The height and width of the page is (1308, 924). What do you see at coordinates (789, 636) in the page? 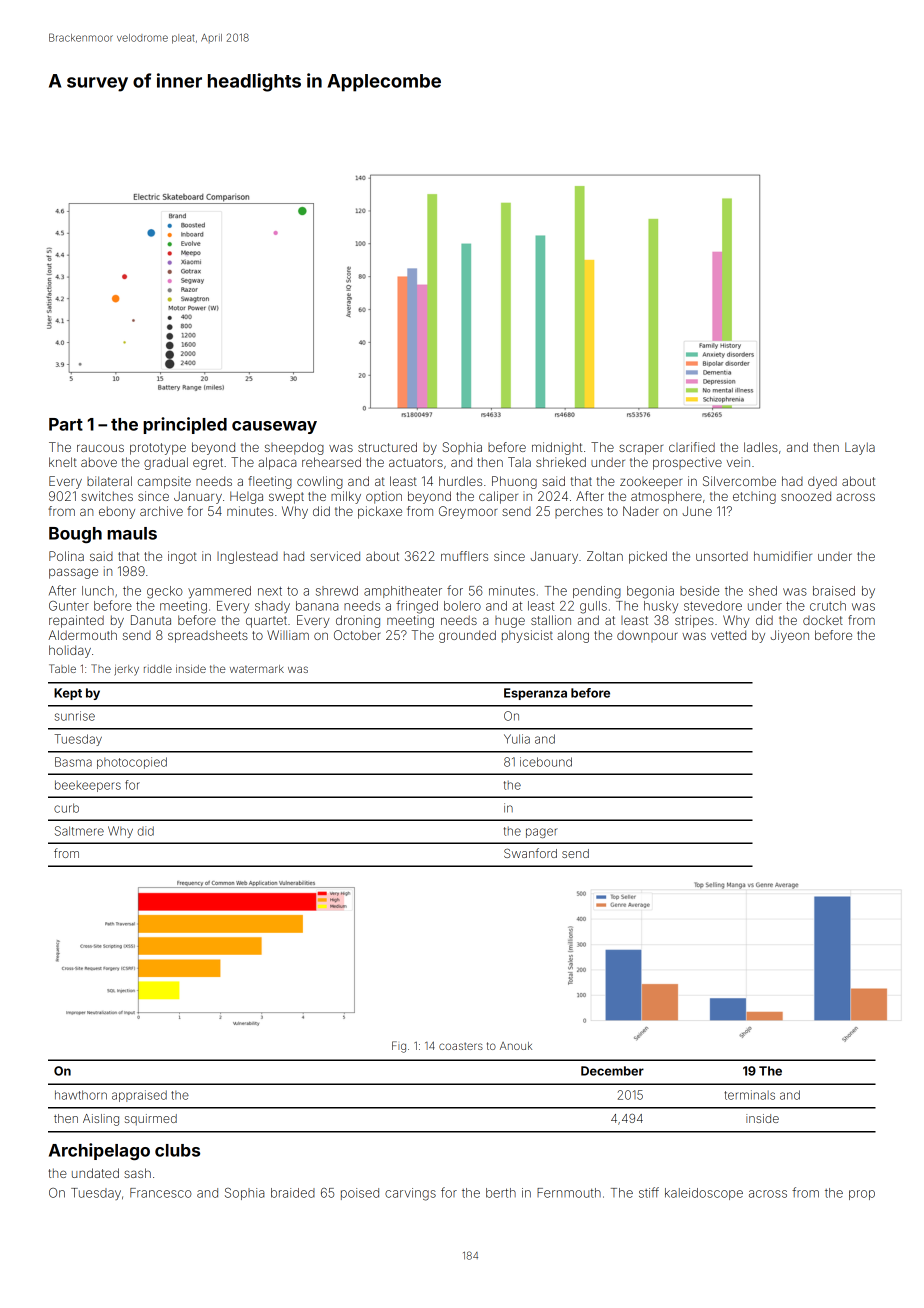
I see `Jiyeon` at bounding box center [789, 636].
